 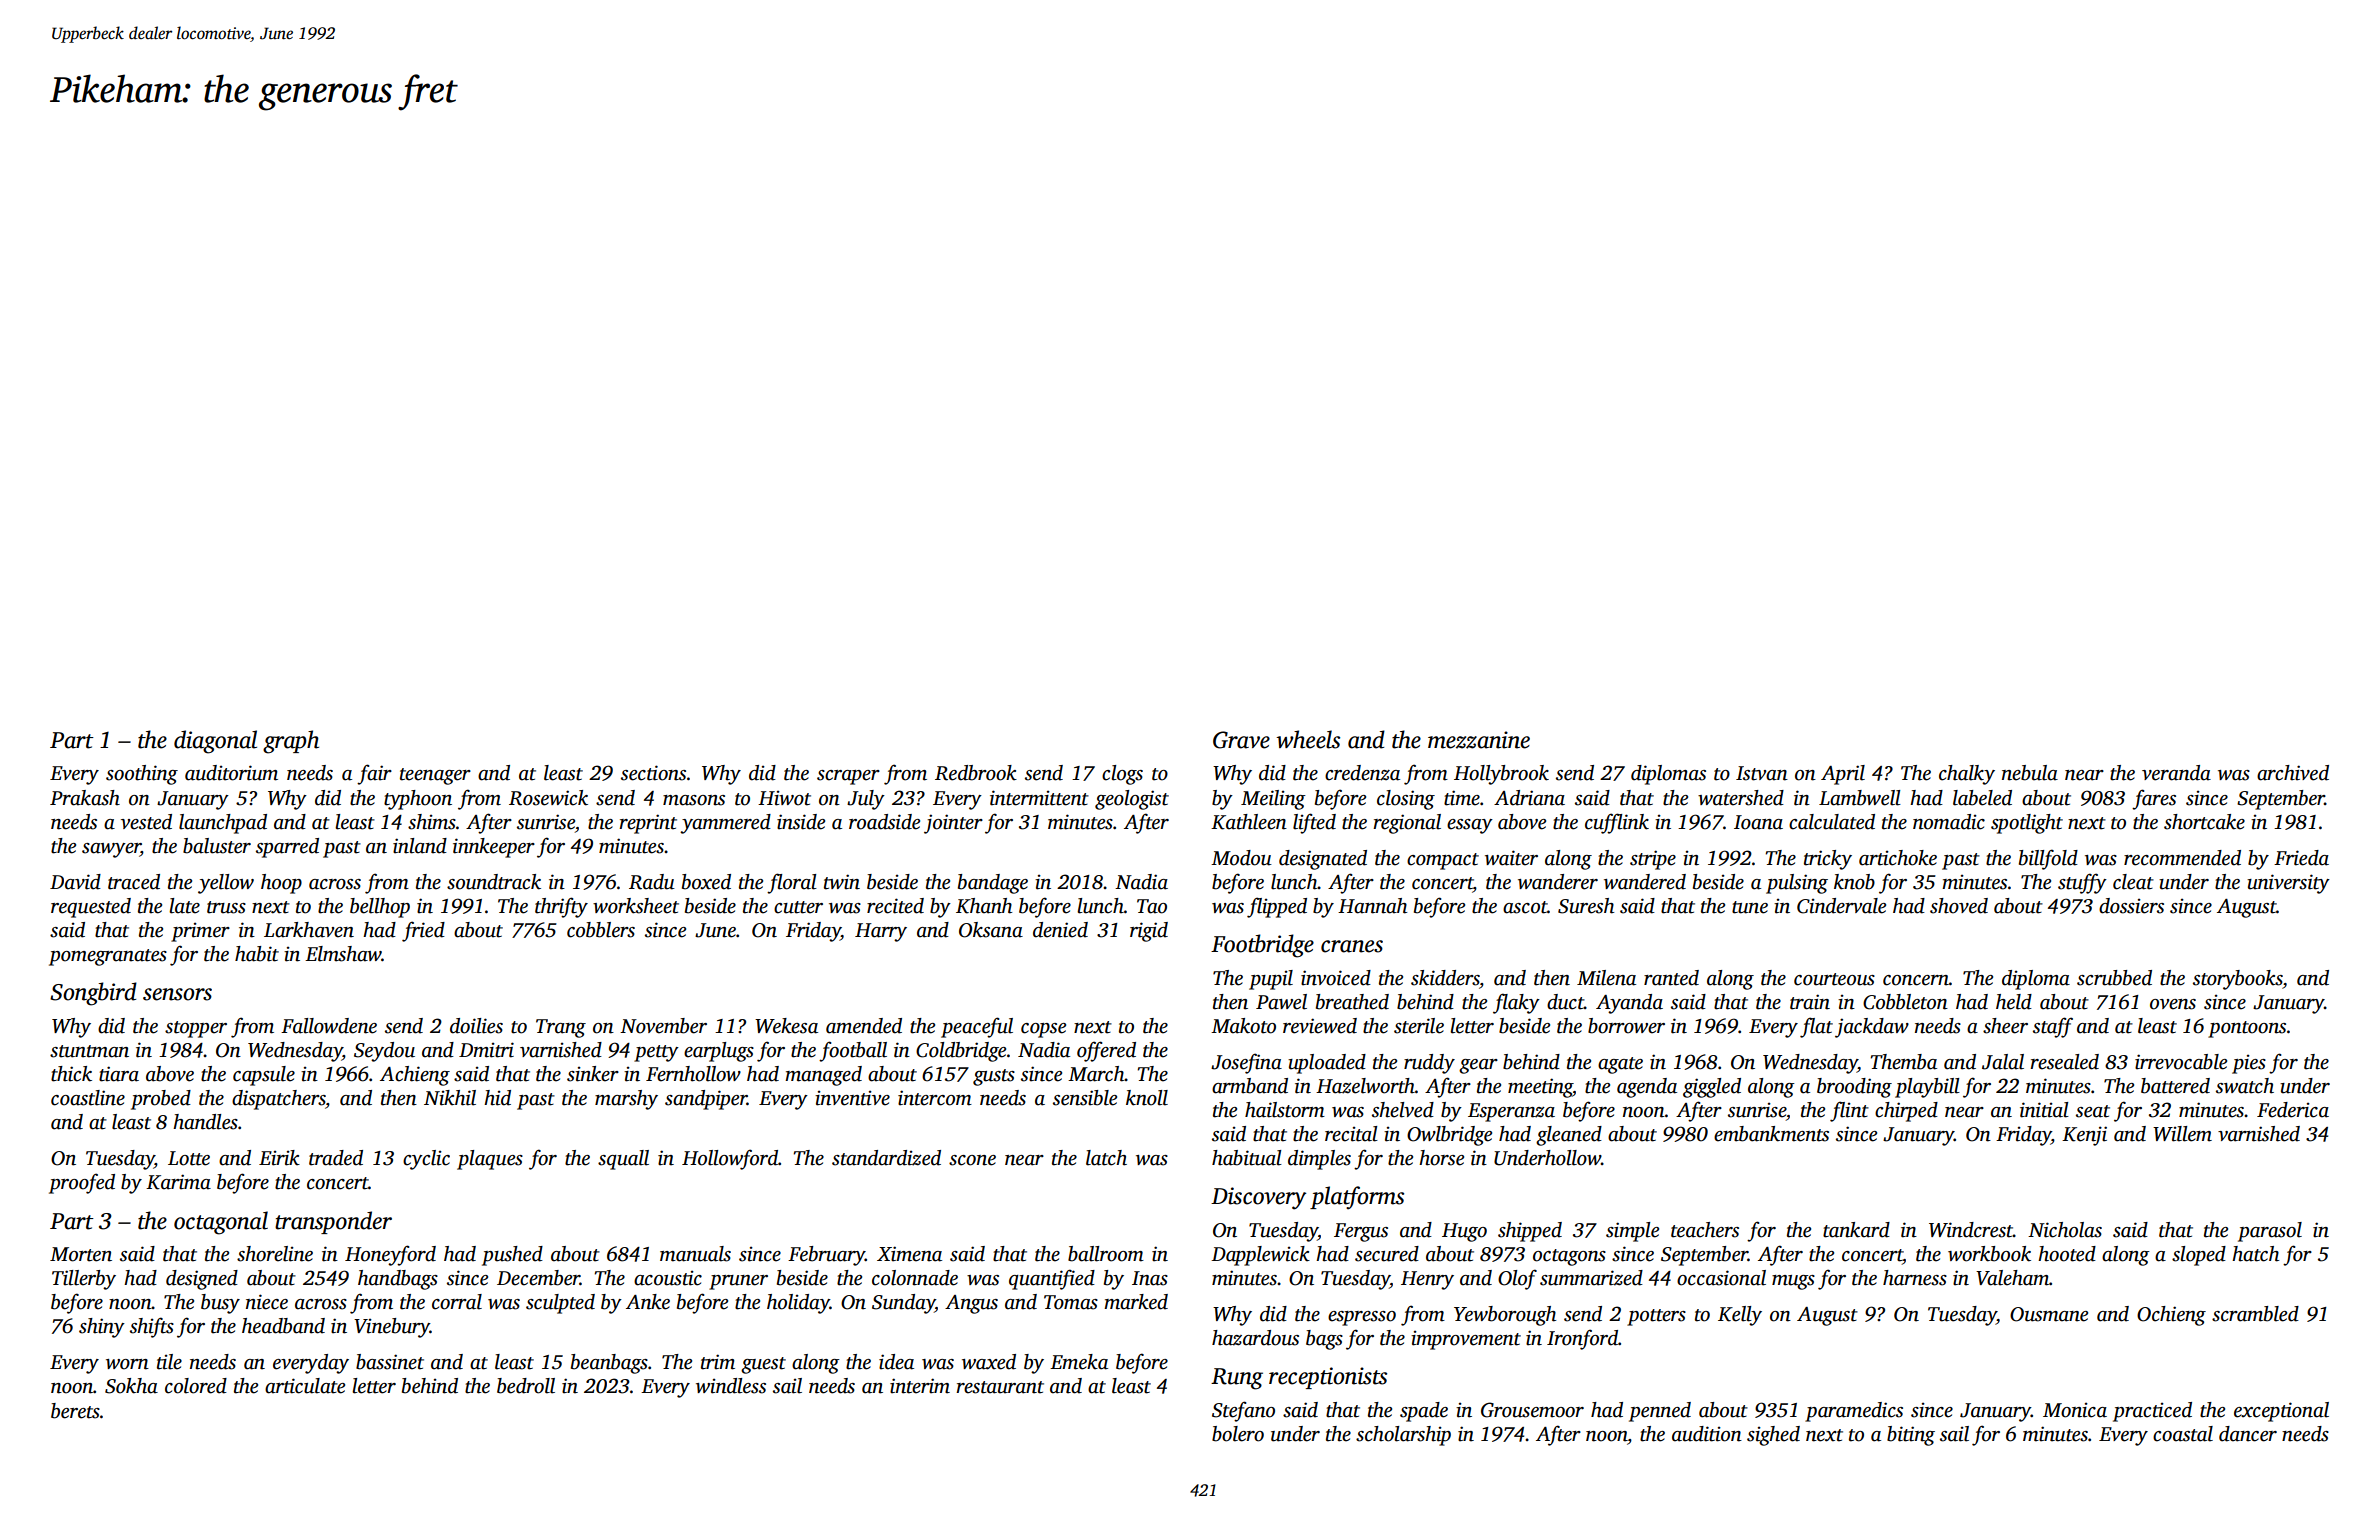 I want to click on pomegranates, so click(x=108, y=957).
